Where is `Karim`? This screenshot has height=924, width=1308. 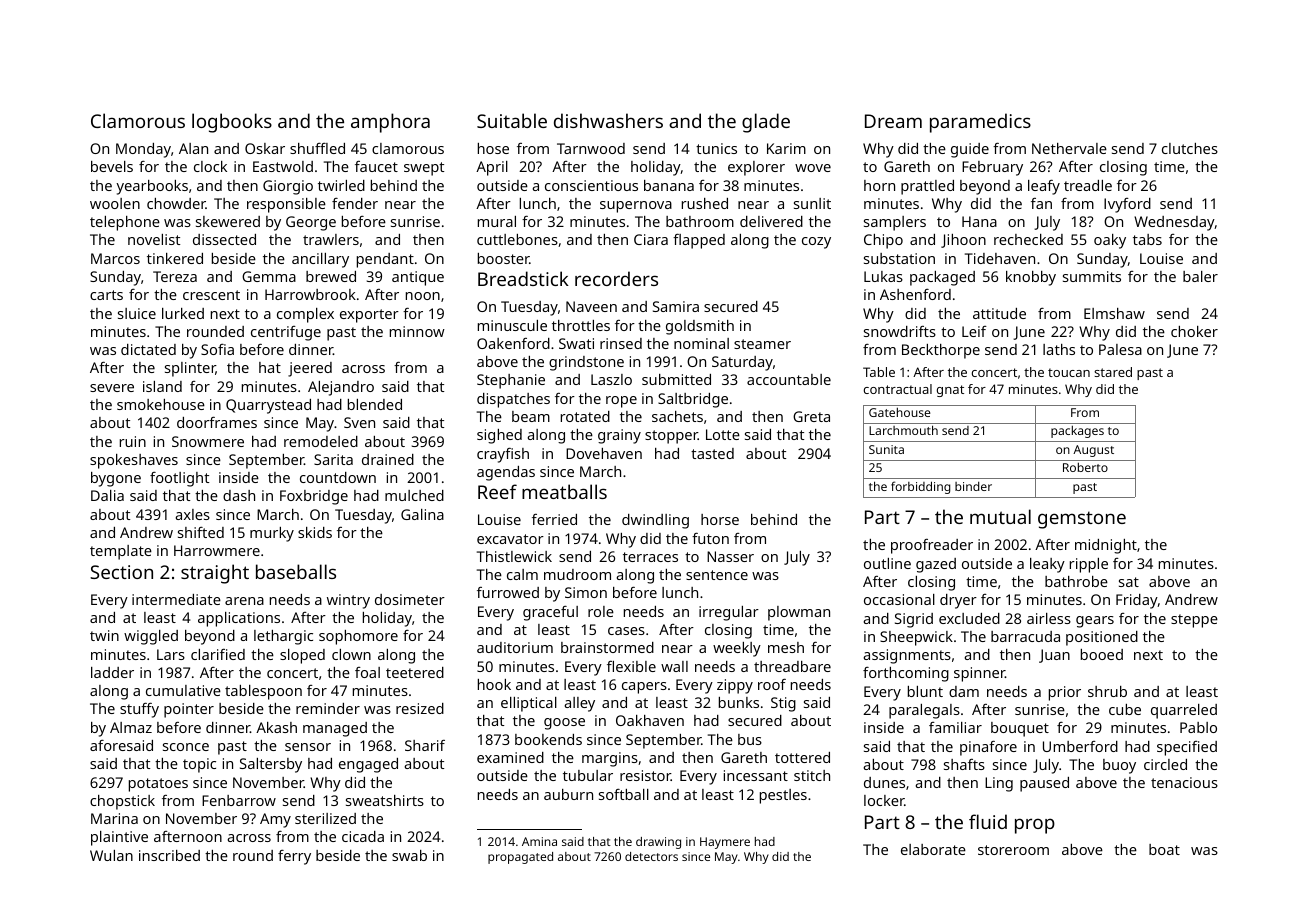 Karim is located at coordinates (786, 148).
